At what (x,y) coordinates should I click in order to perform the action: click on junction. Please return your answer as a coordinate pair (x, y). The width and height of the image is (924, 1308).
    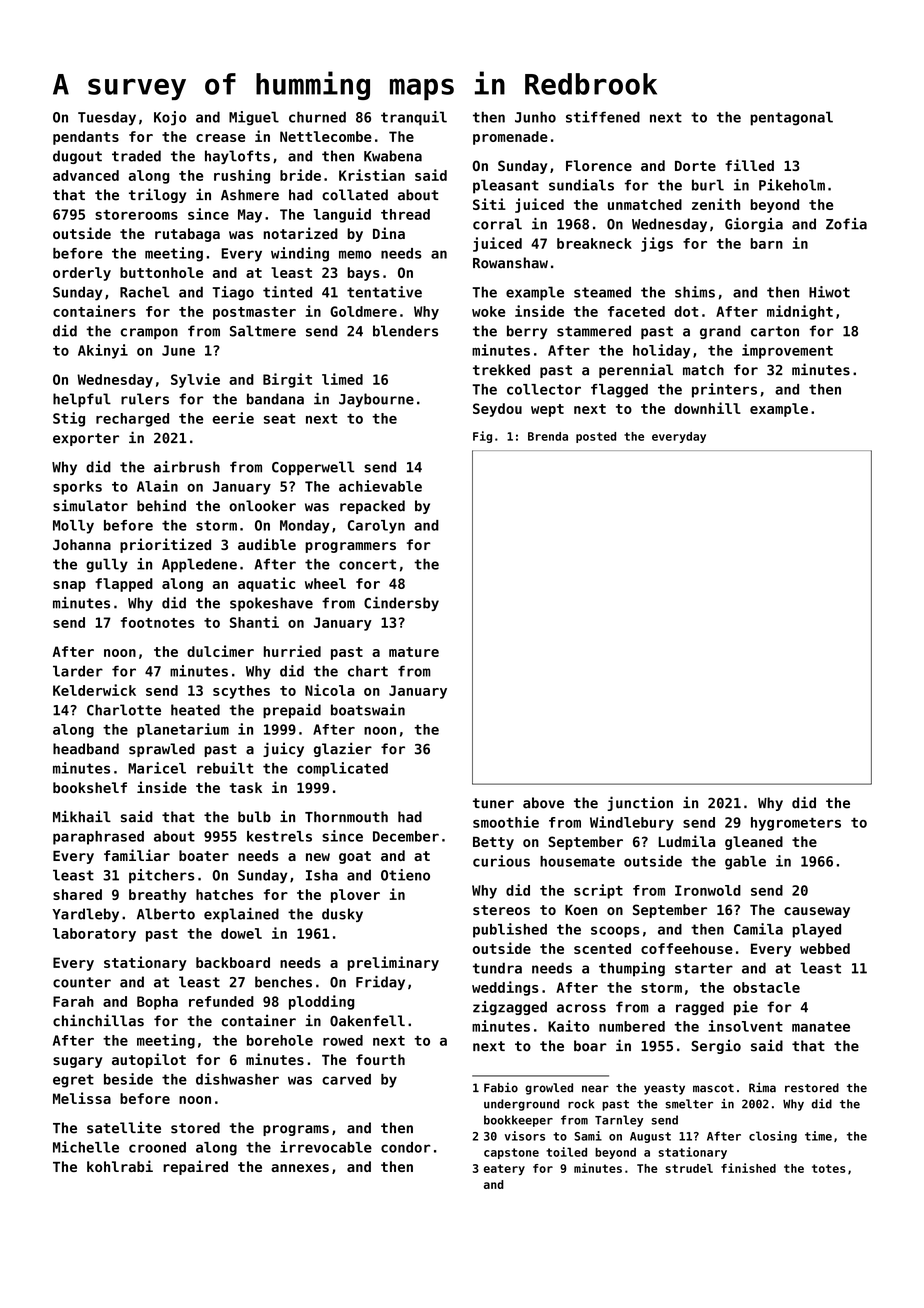
    Looking at the image, I should click on (640, 803).
